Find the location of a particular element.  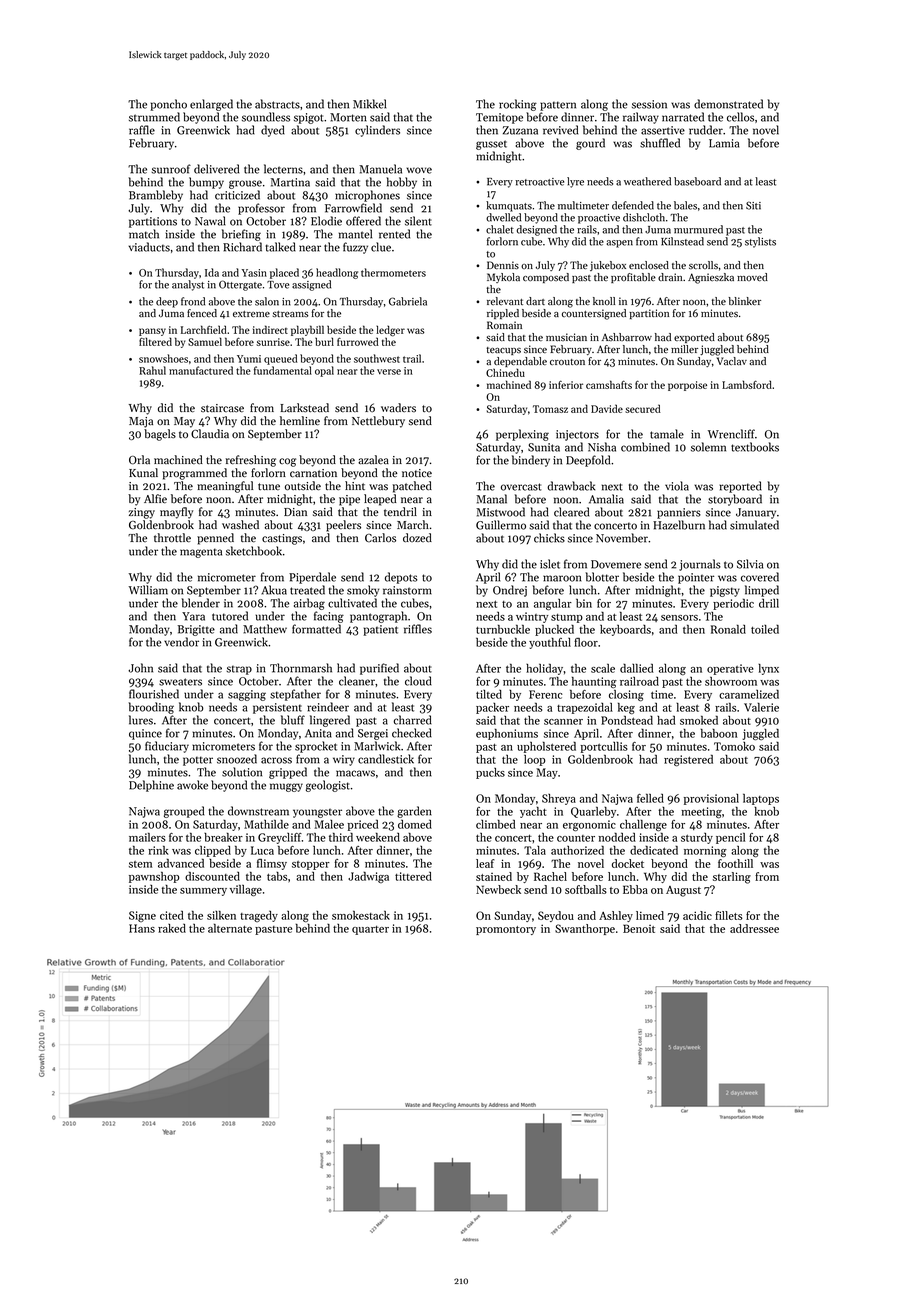

Kilnstead is located at coordinates (682, 241).
